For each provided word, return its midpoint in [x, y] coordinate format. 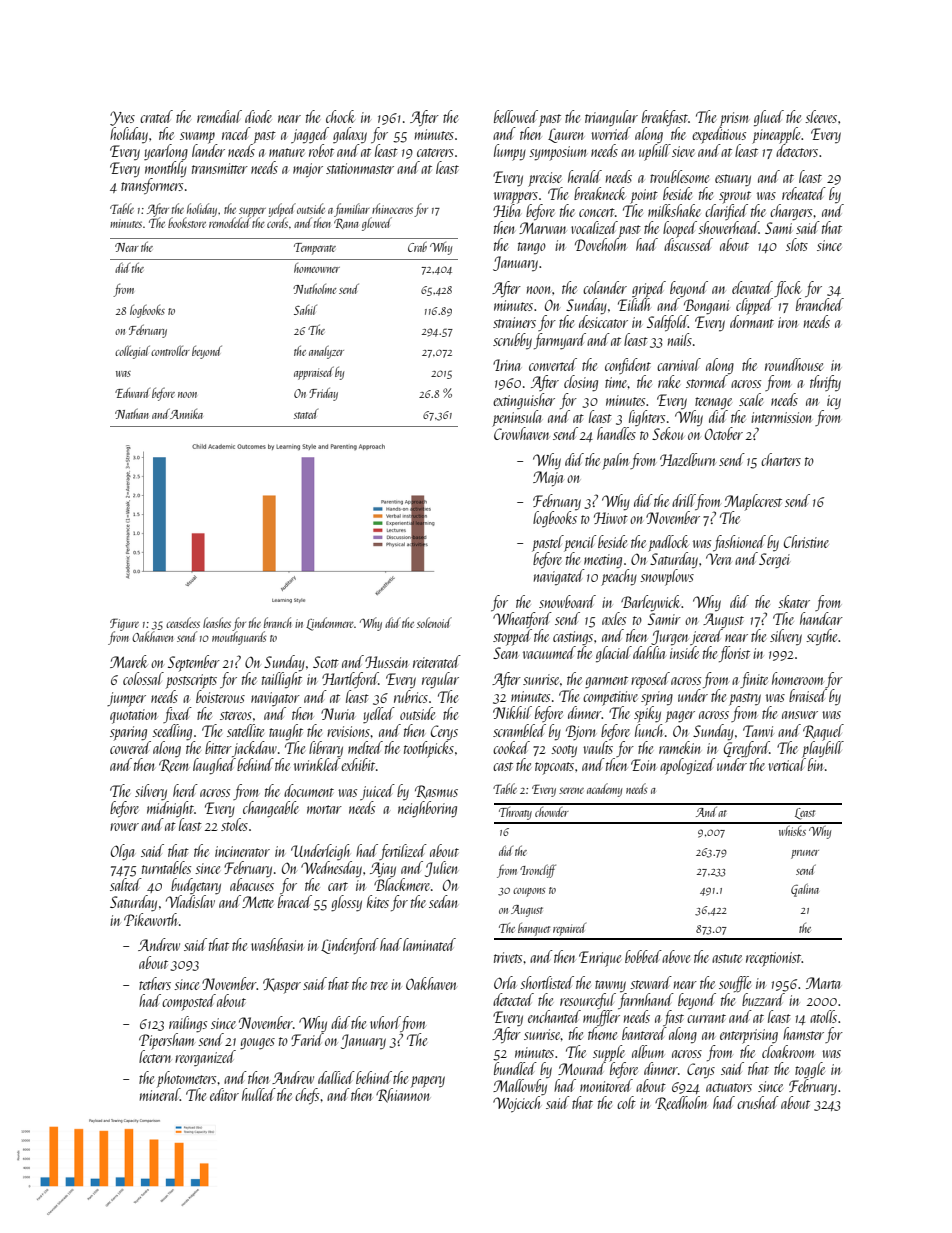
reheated [804, 193]
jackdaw [254, 749]
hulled [259, 1094]
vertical [787, 764]
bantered [644, 1033]
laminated [429, 944]
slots [797, 244]
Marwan [542, 228]
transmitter [220, 168]
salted [126, 884]
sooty [564, 751]
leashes [217, 622]
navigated [559, 577]
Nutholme [315, 289]
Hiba [506, 210]
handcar [821, 618]
